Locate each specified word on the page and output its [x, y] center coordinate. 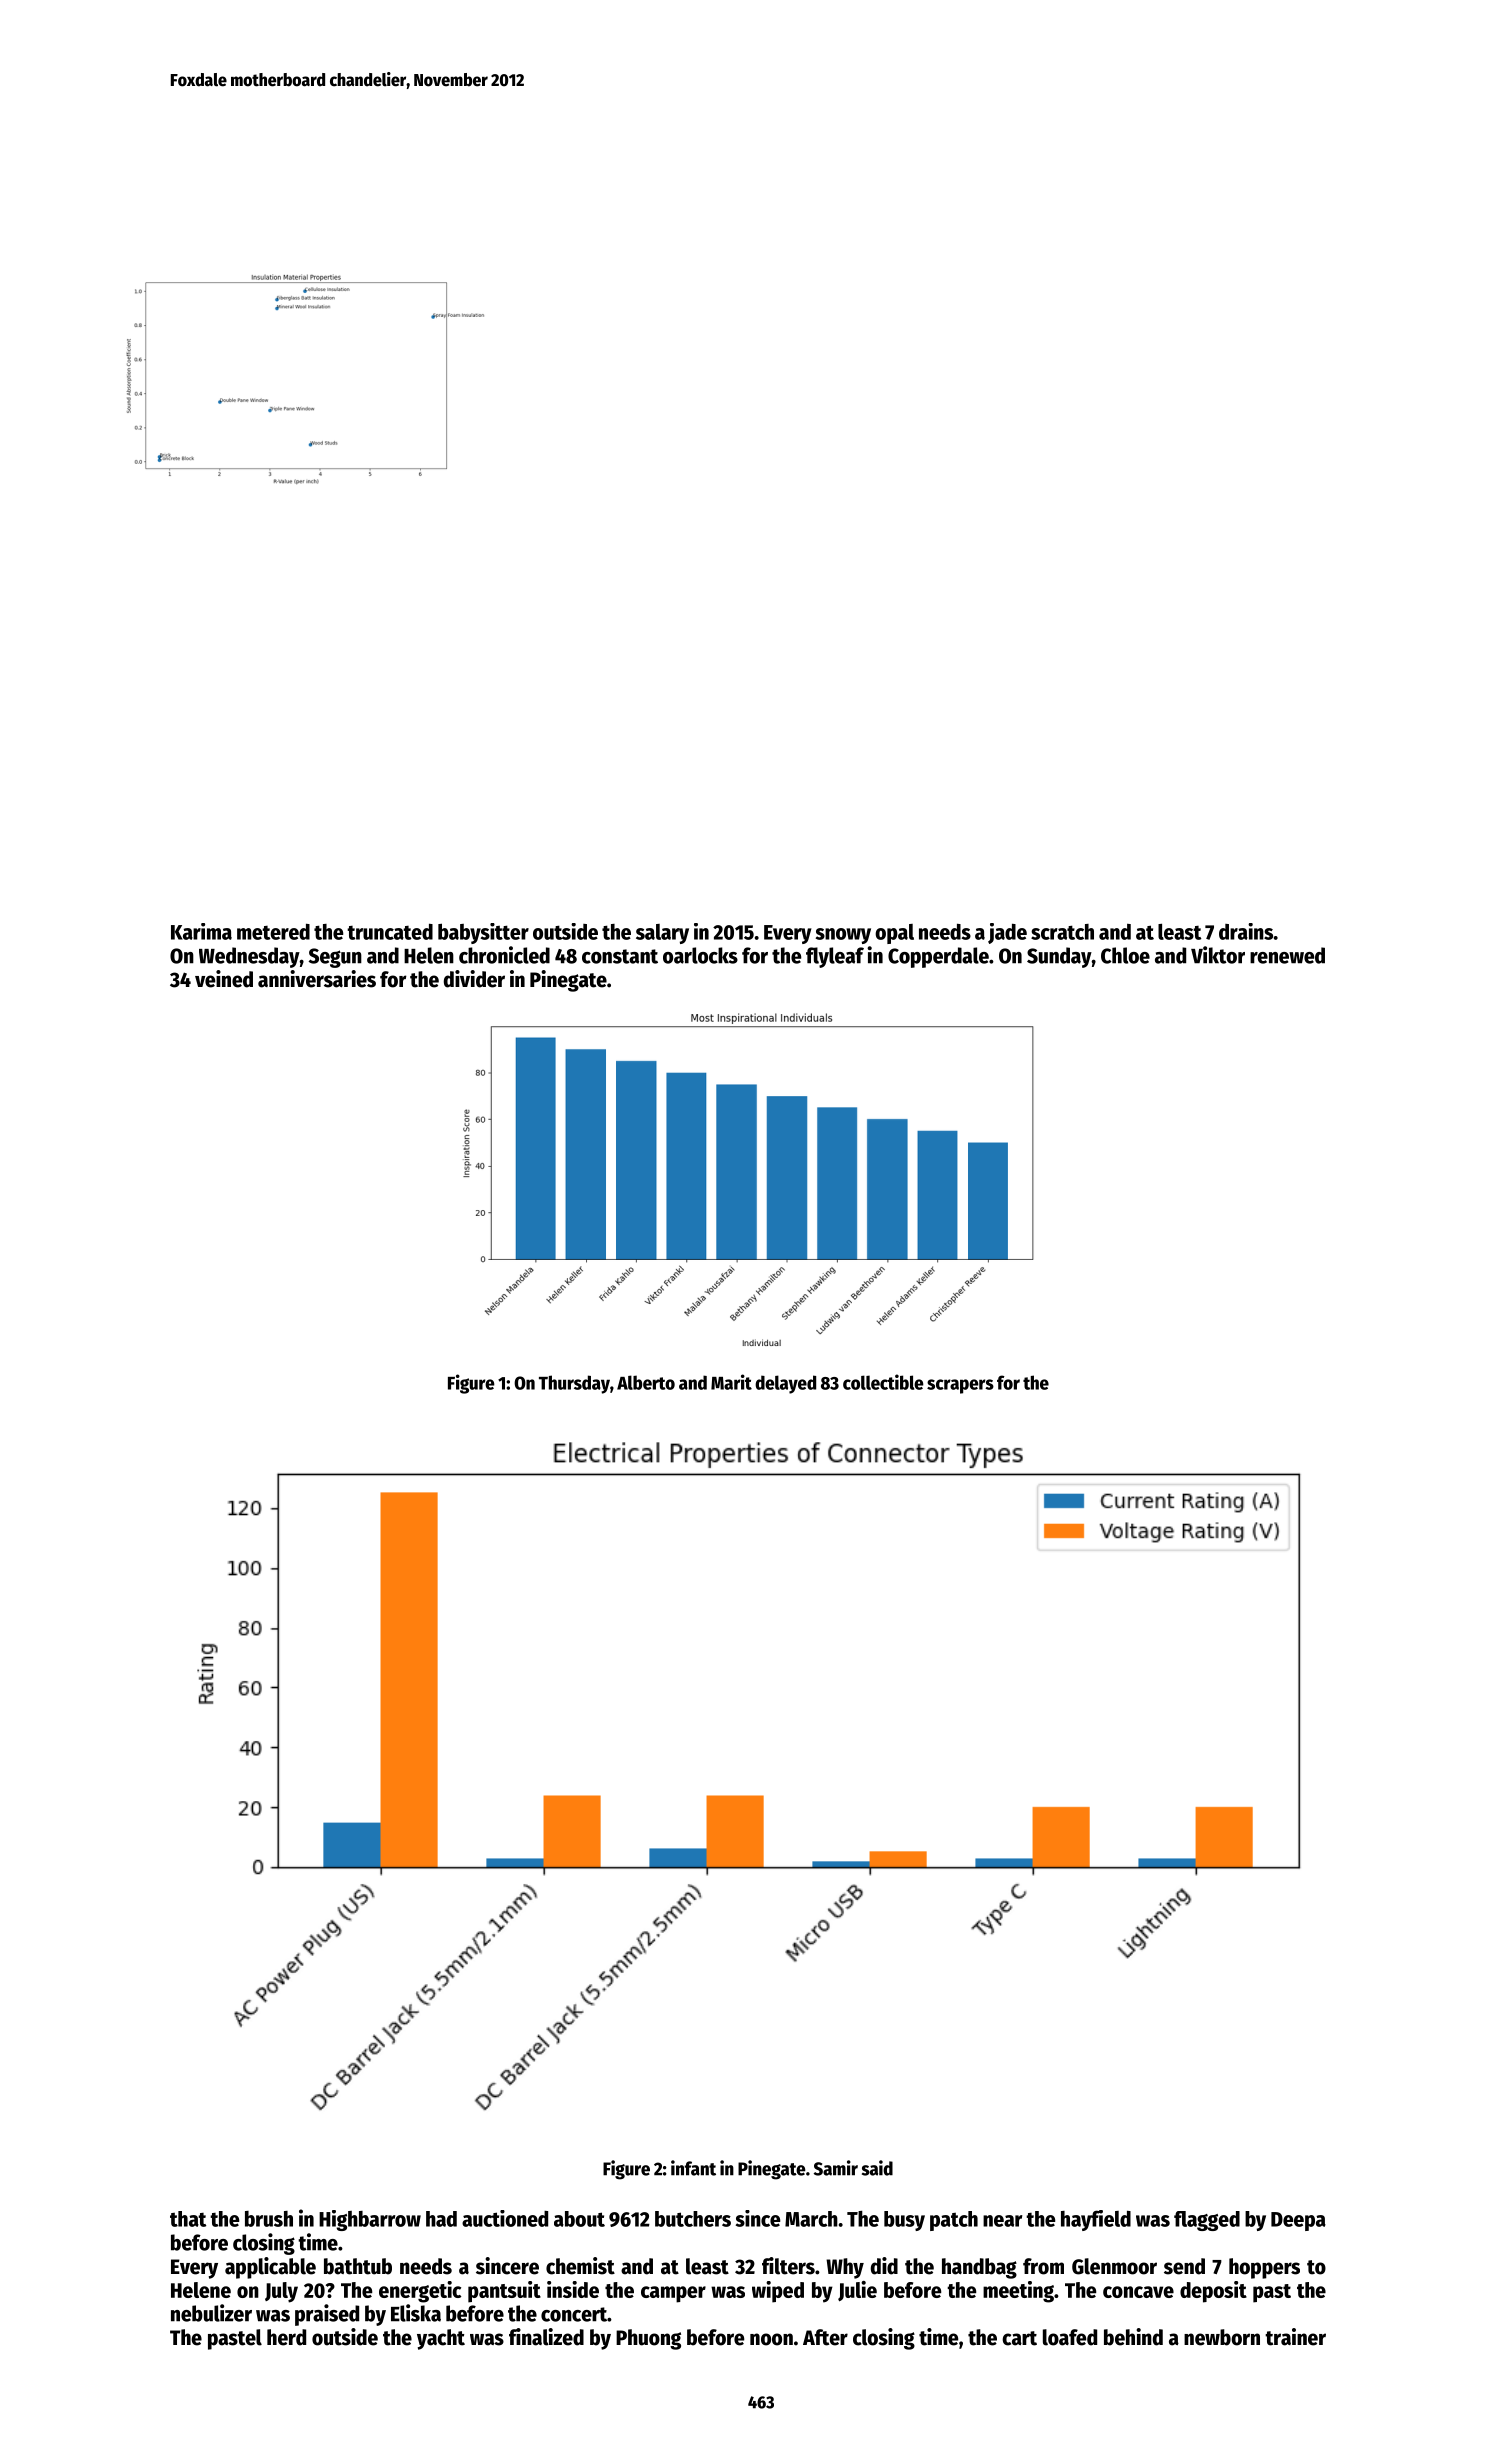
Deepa [1298, 2221]
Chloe [1125, 955]
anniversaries [317, 979]
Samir [836, 2168]
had [441, 2219]
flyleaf [835, 957]
